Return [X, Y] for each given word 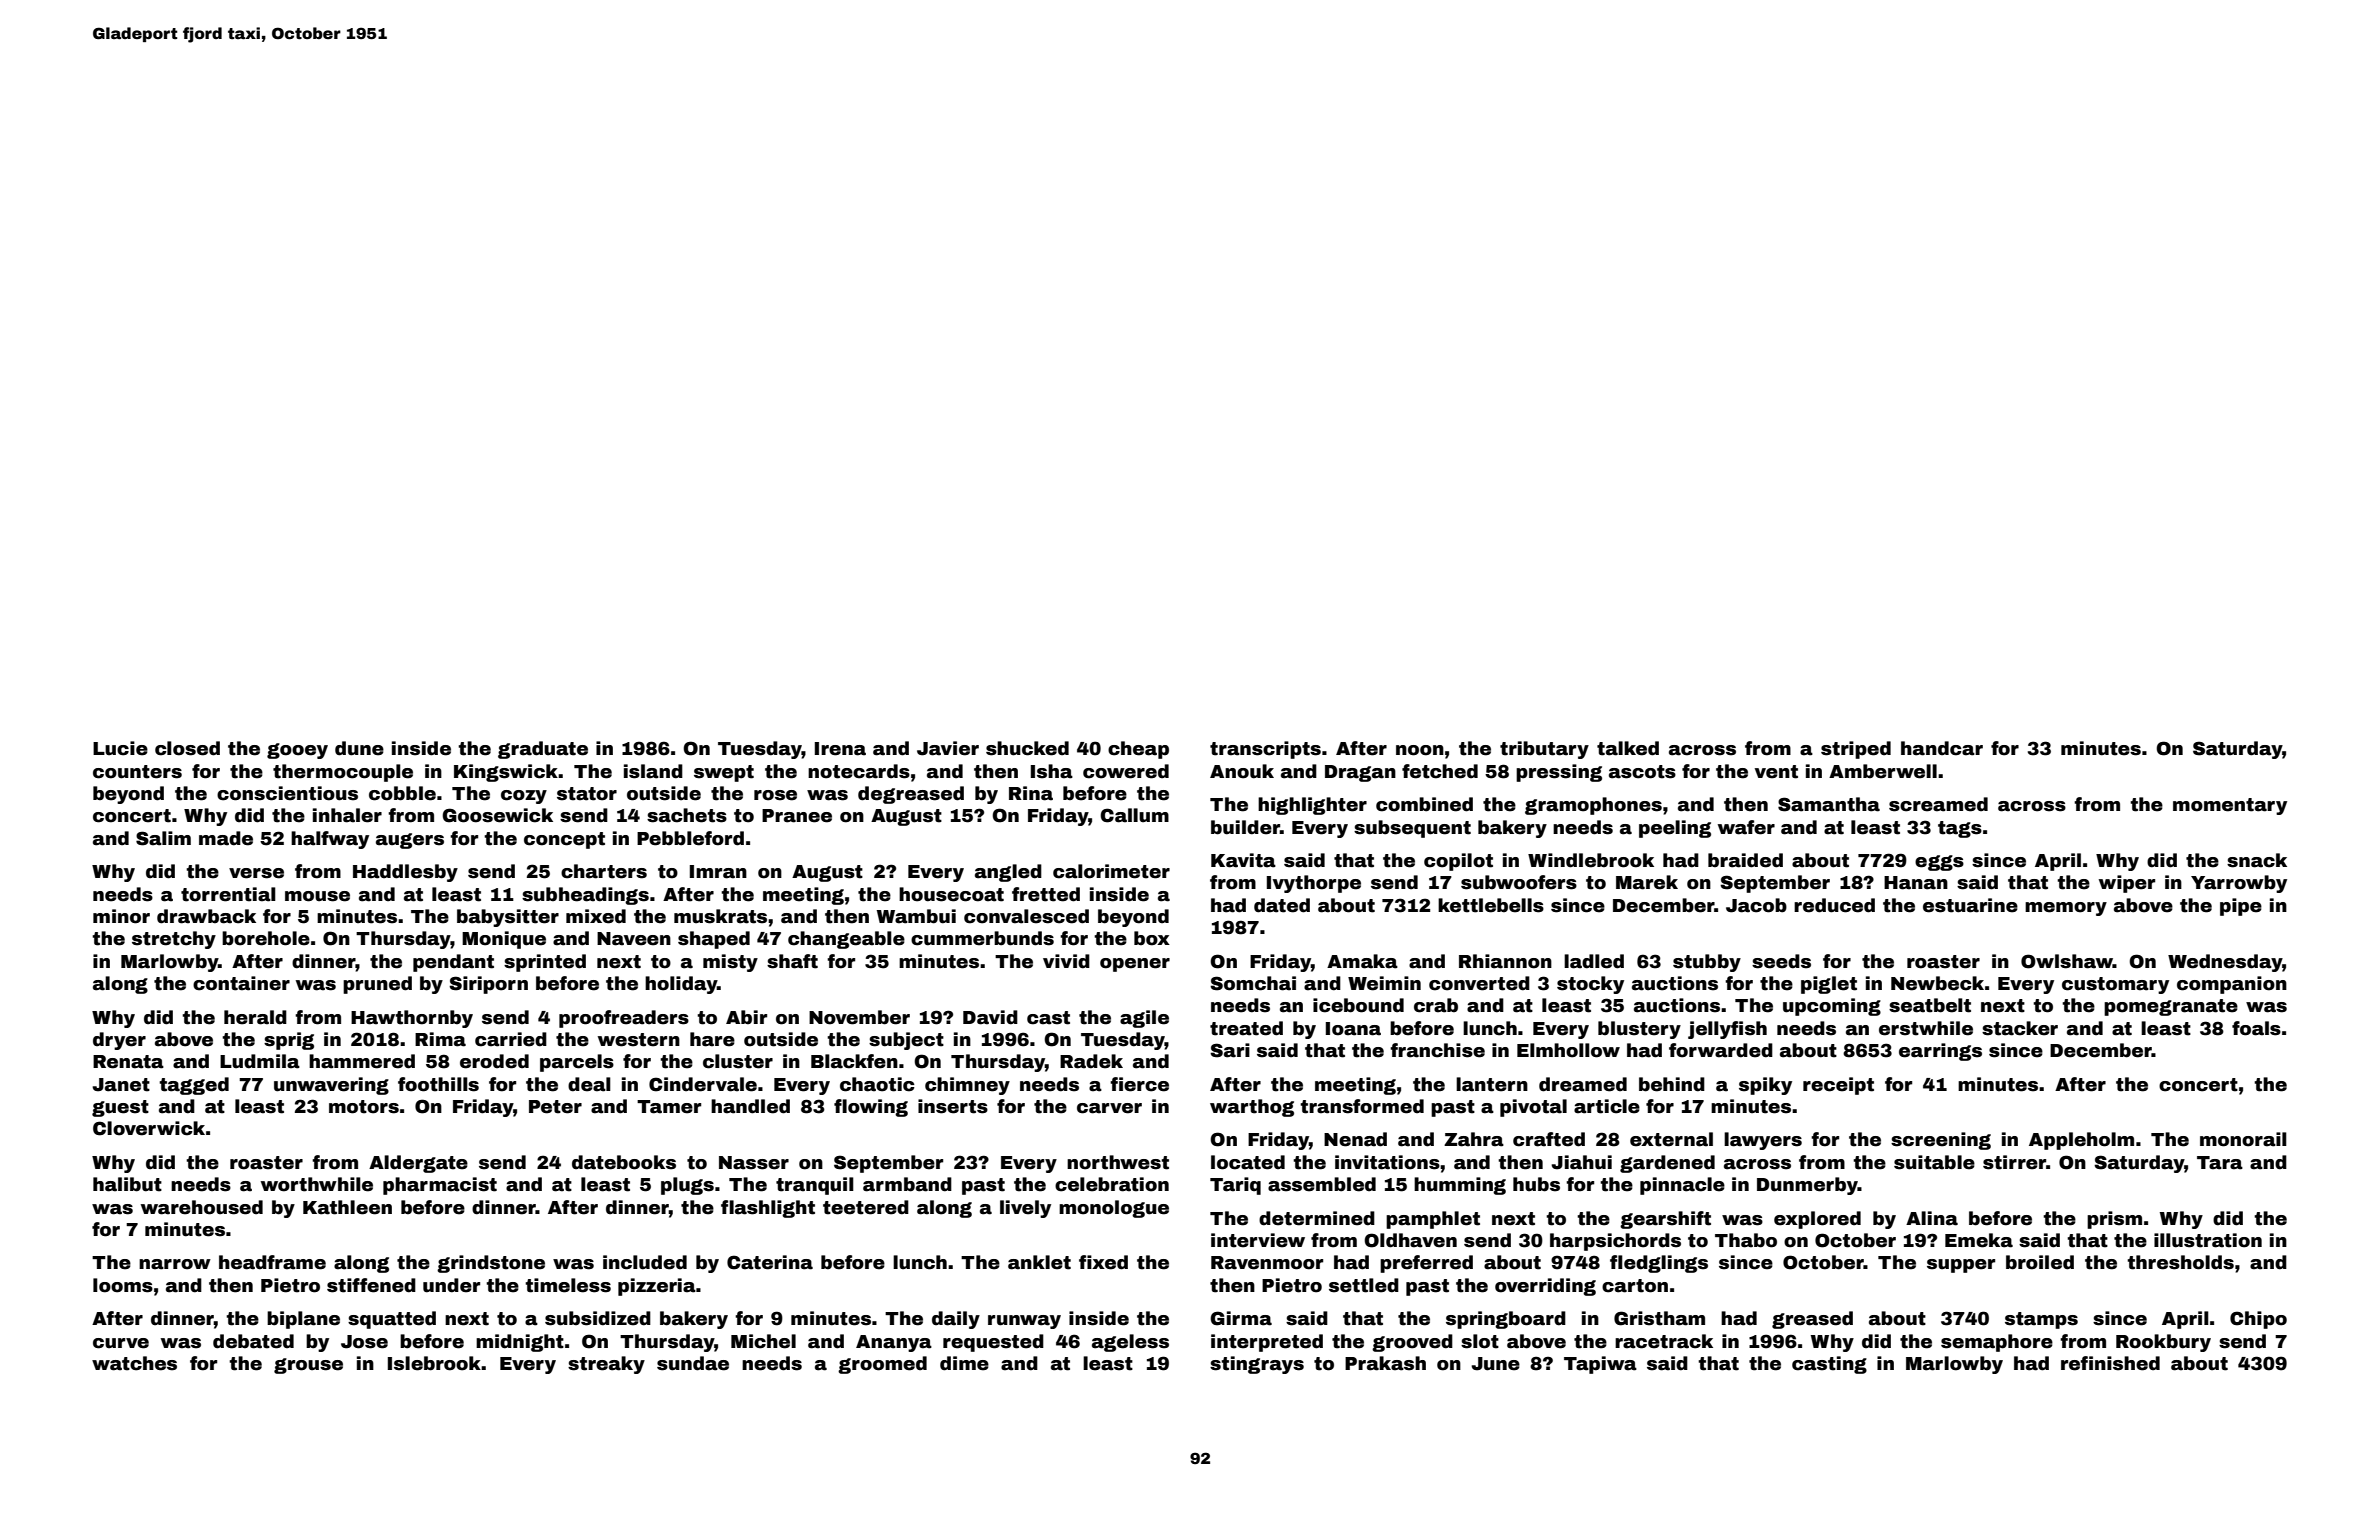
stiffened [371, 1285]
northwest [1118, 1162]
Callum [1134, 815]
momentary [2230, 806]
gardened [1667, 1164]
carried [511, 1039]
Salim [163, 838]
